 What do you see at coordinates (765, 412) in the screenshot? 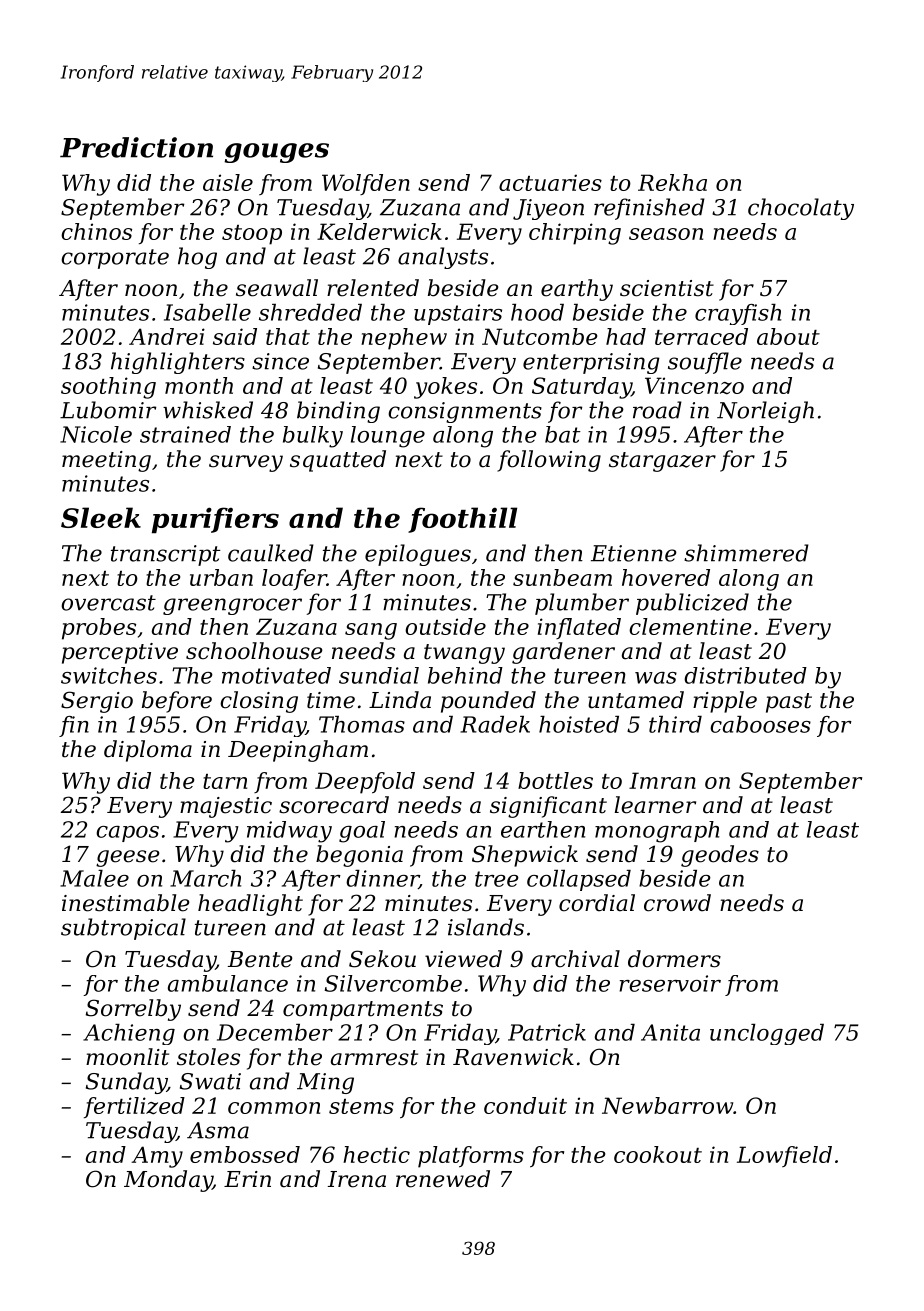
I see `Norleigh` at bounding box center [765, 412].
